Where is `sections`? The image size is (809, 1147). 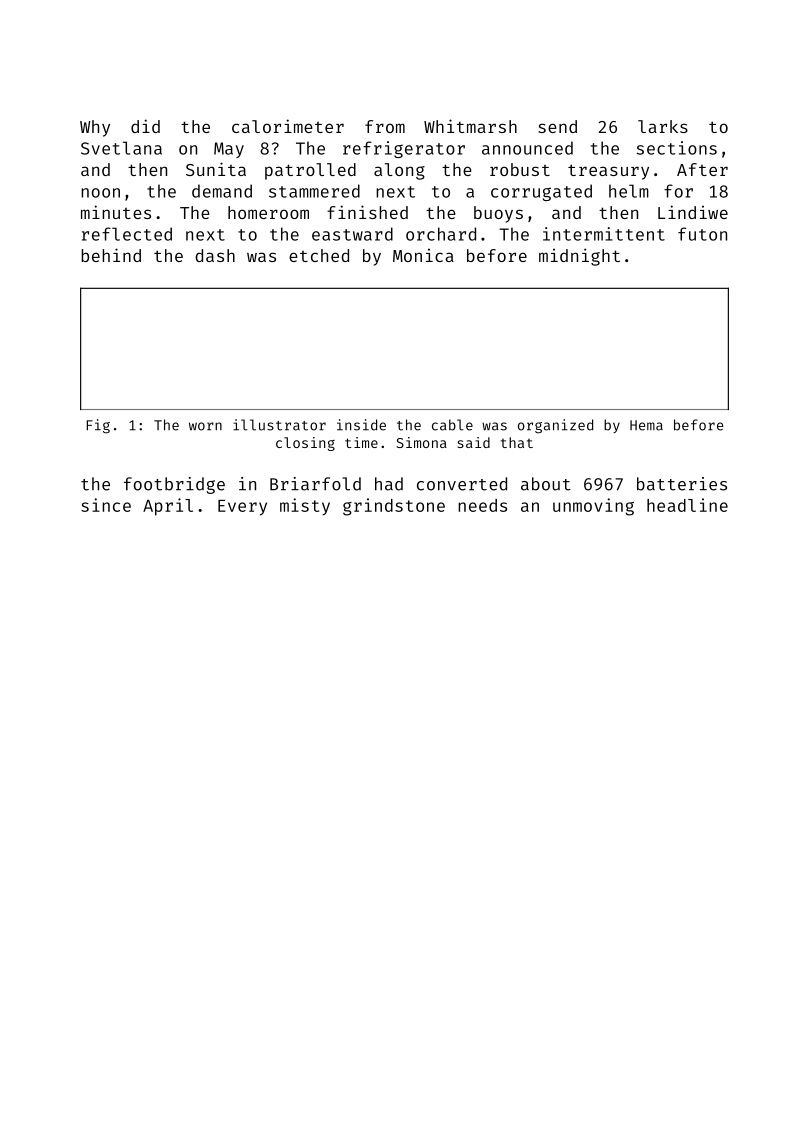 sections is located at coordinates (677, 148).
